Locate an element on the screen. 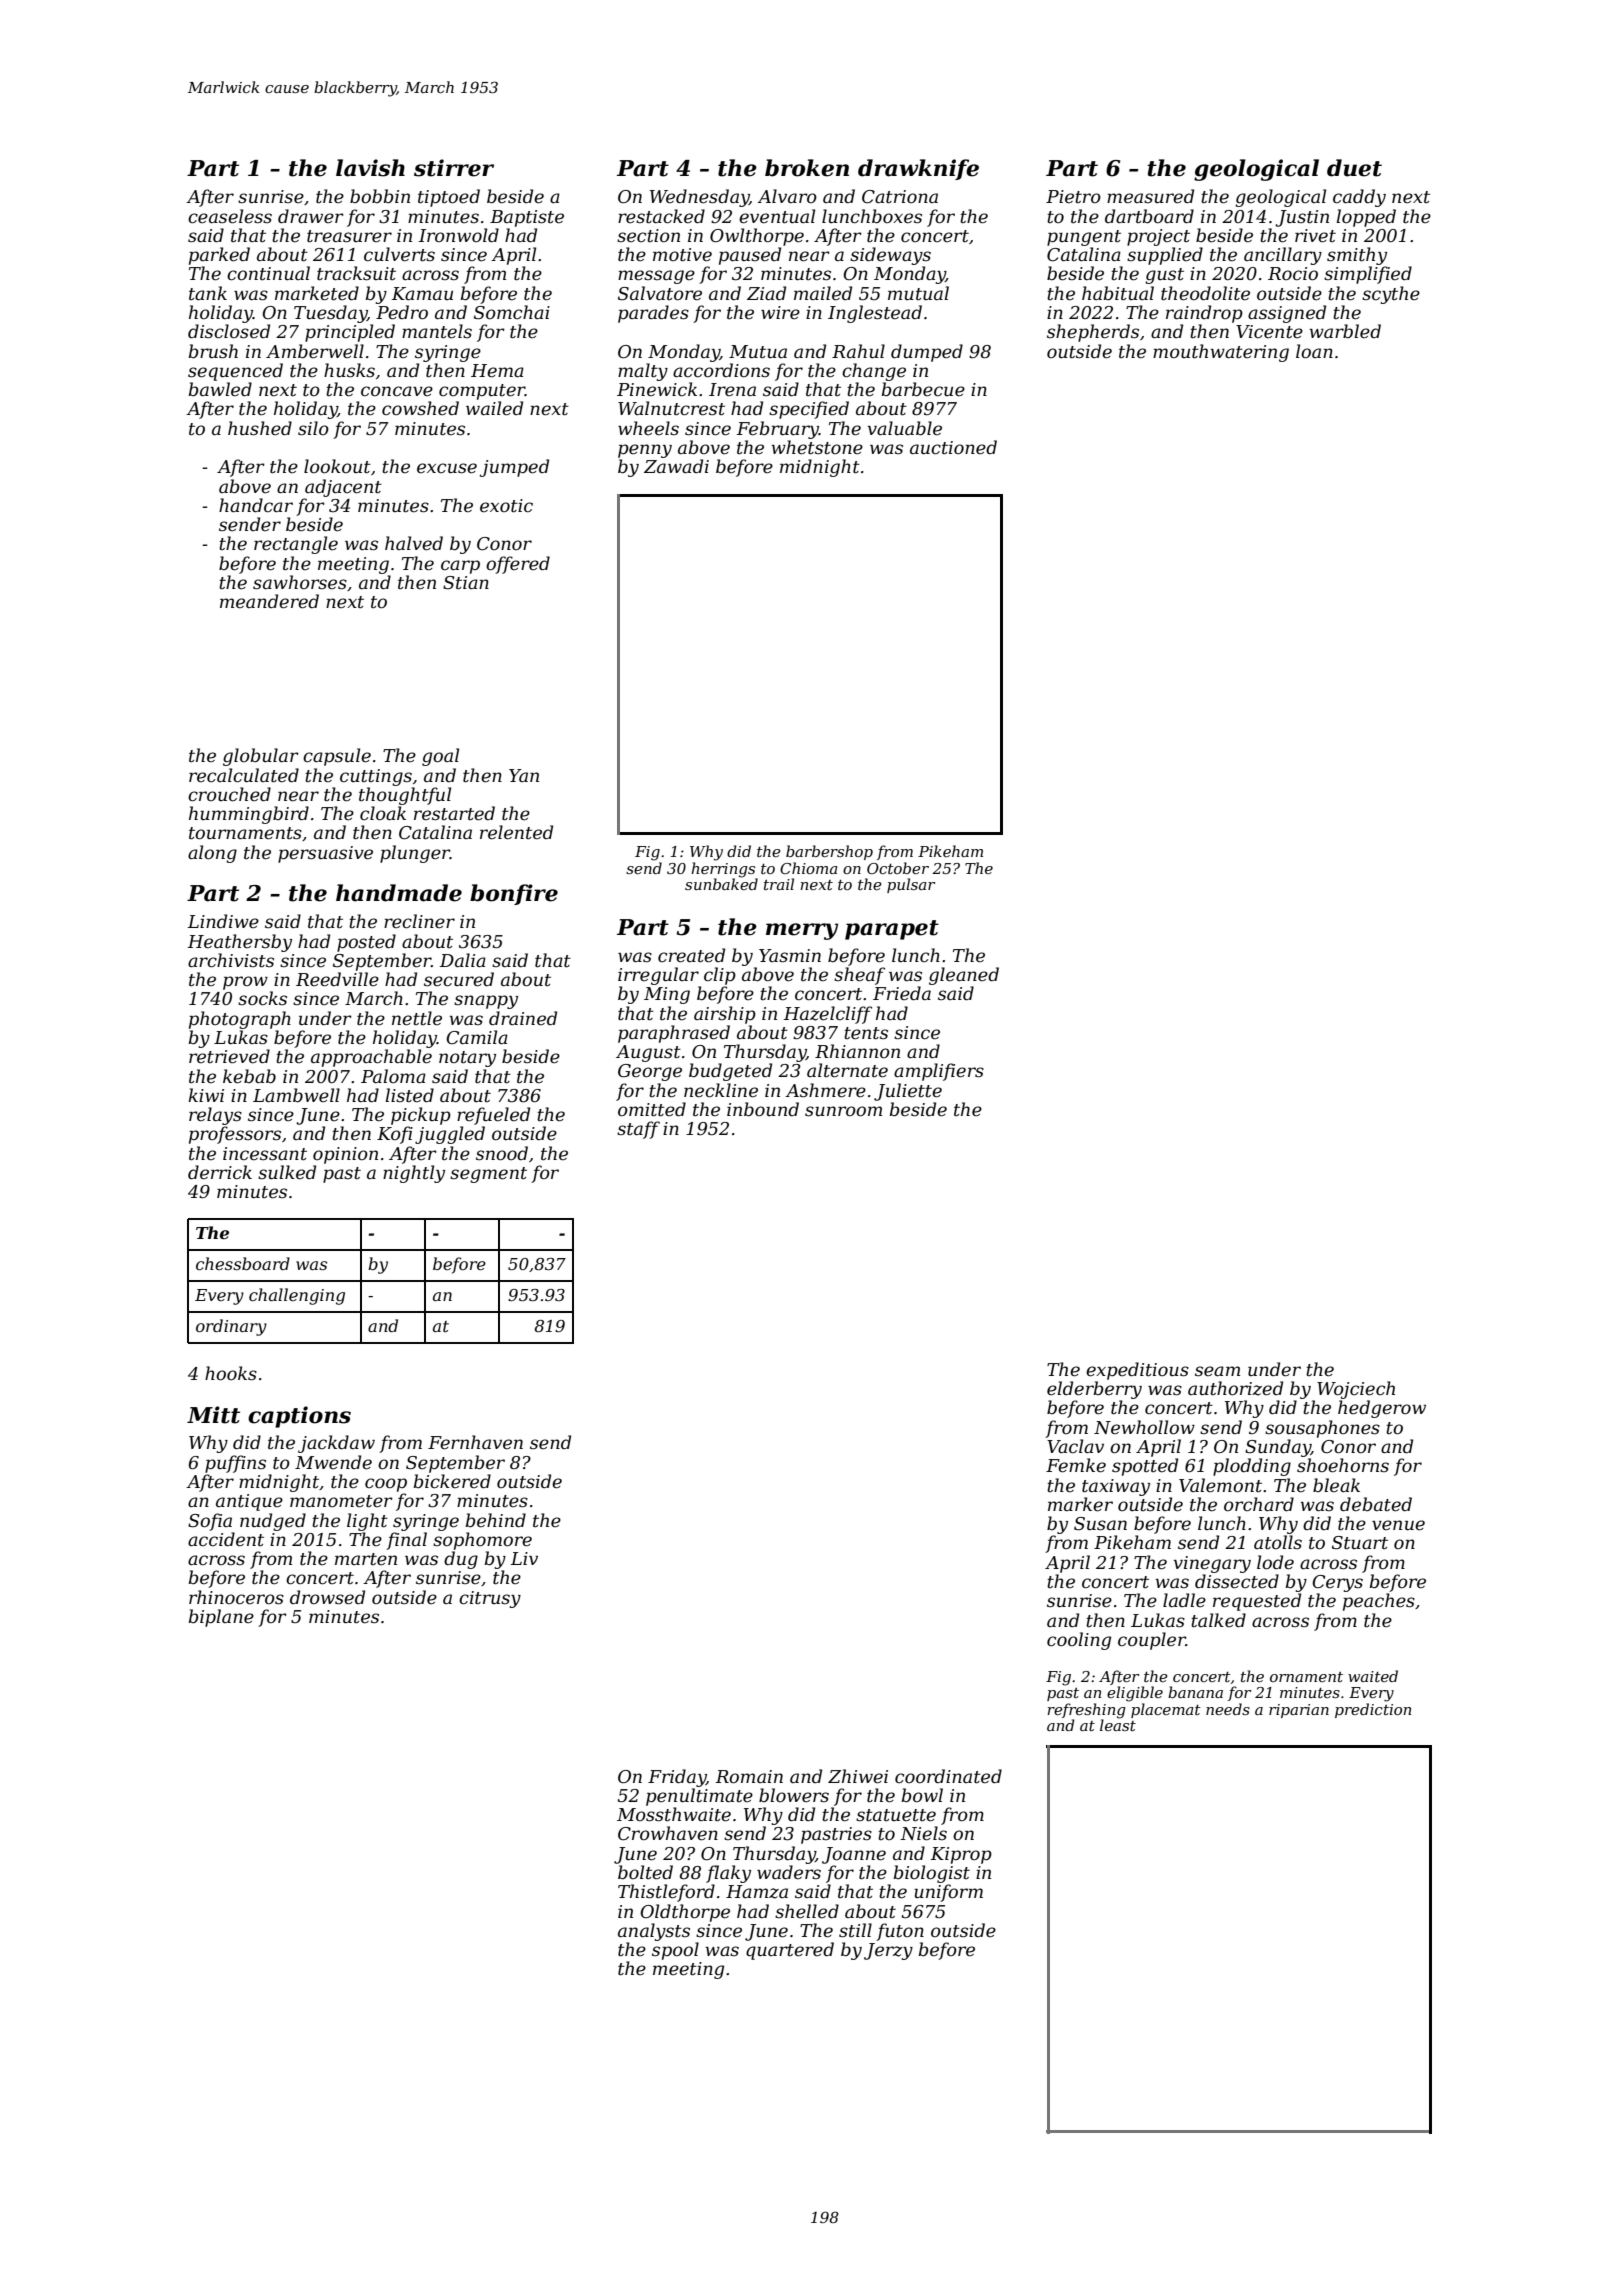  Pietro is located at coordinates (1073, 197).
